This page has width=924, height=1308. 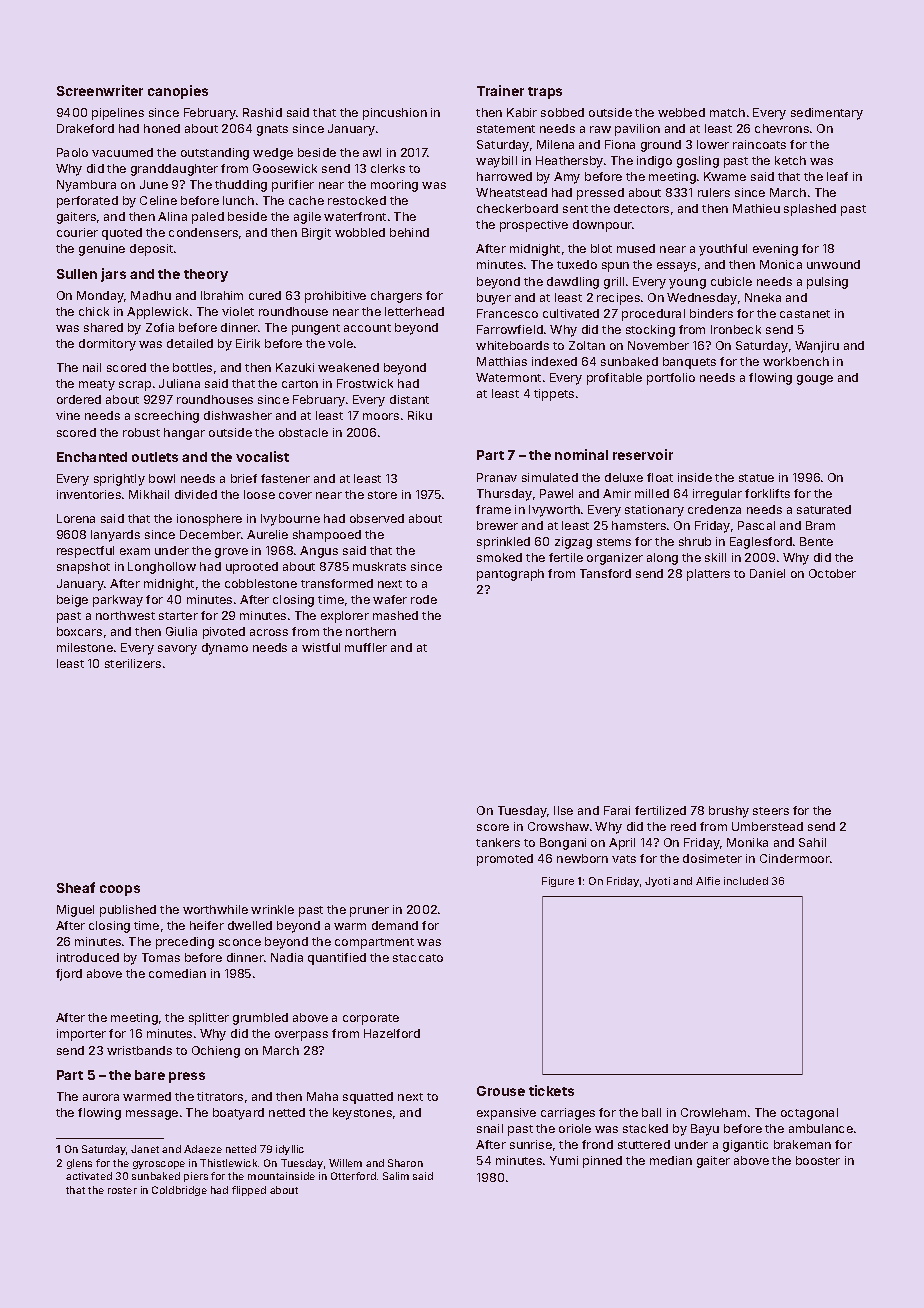 I want to click on Trainer, so click(x=500, y=90).
